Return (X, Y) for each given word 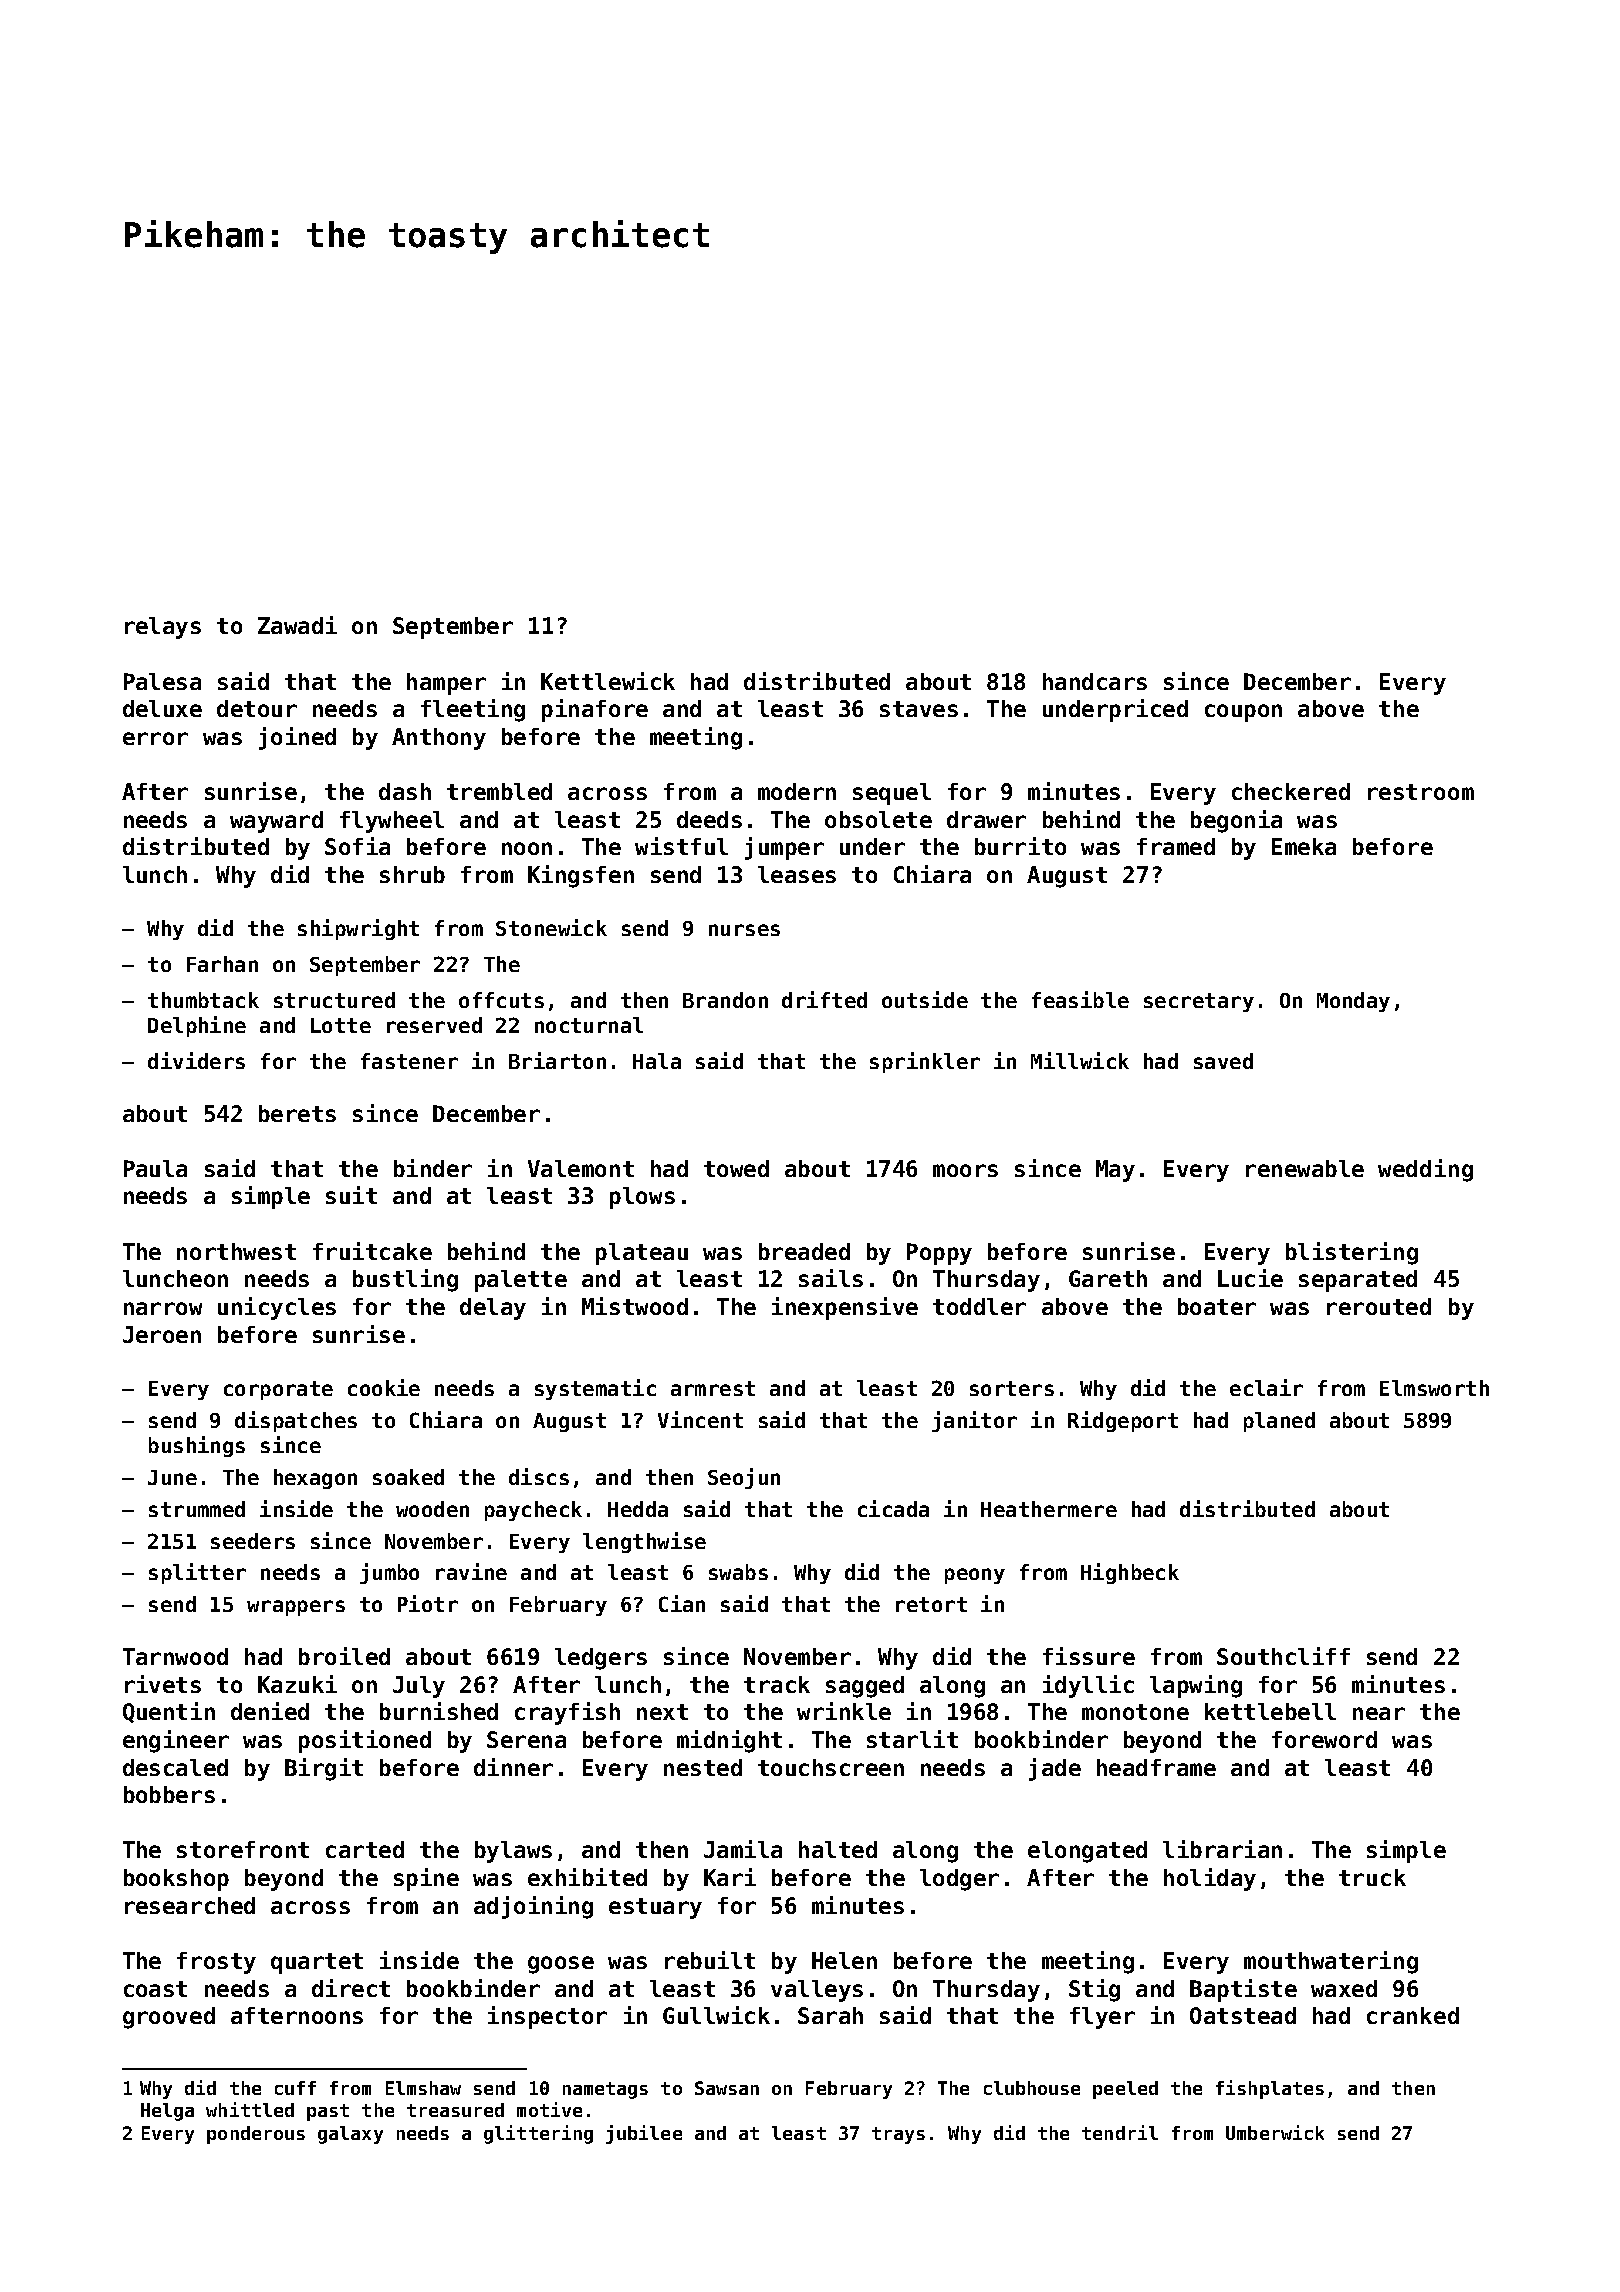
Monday (1353, 1002)
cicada (893, 1508)
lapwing (1196, 1686)
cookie (384, 1387)
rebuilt (710, 1960)
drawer (986, 819)
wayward (276, 822)
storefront (243, 1849)
